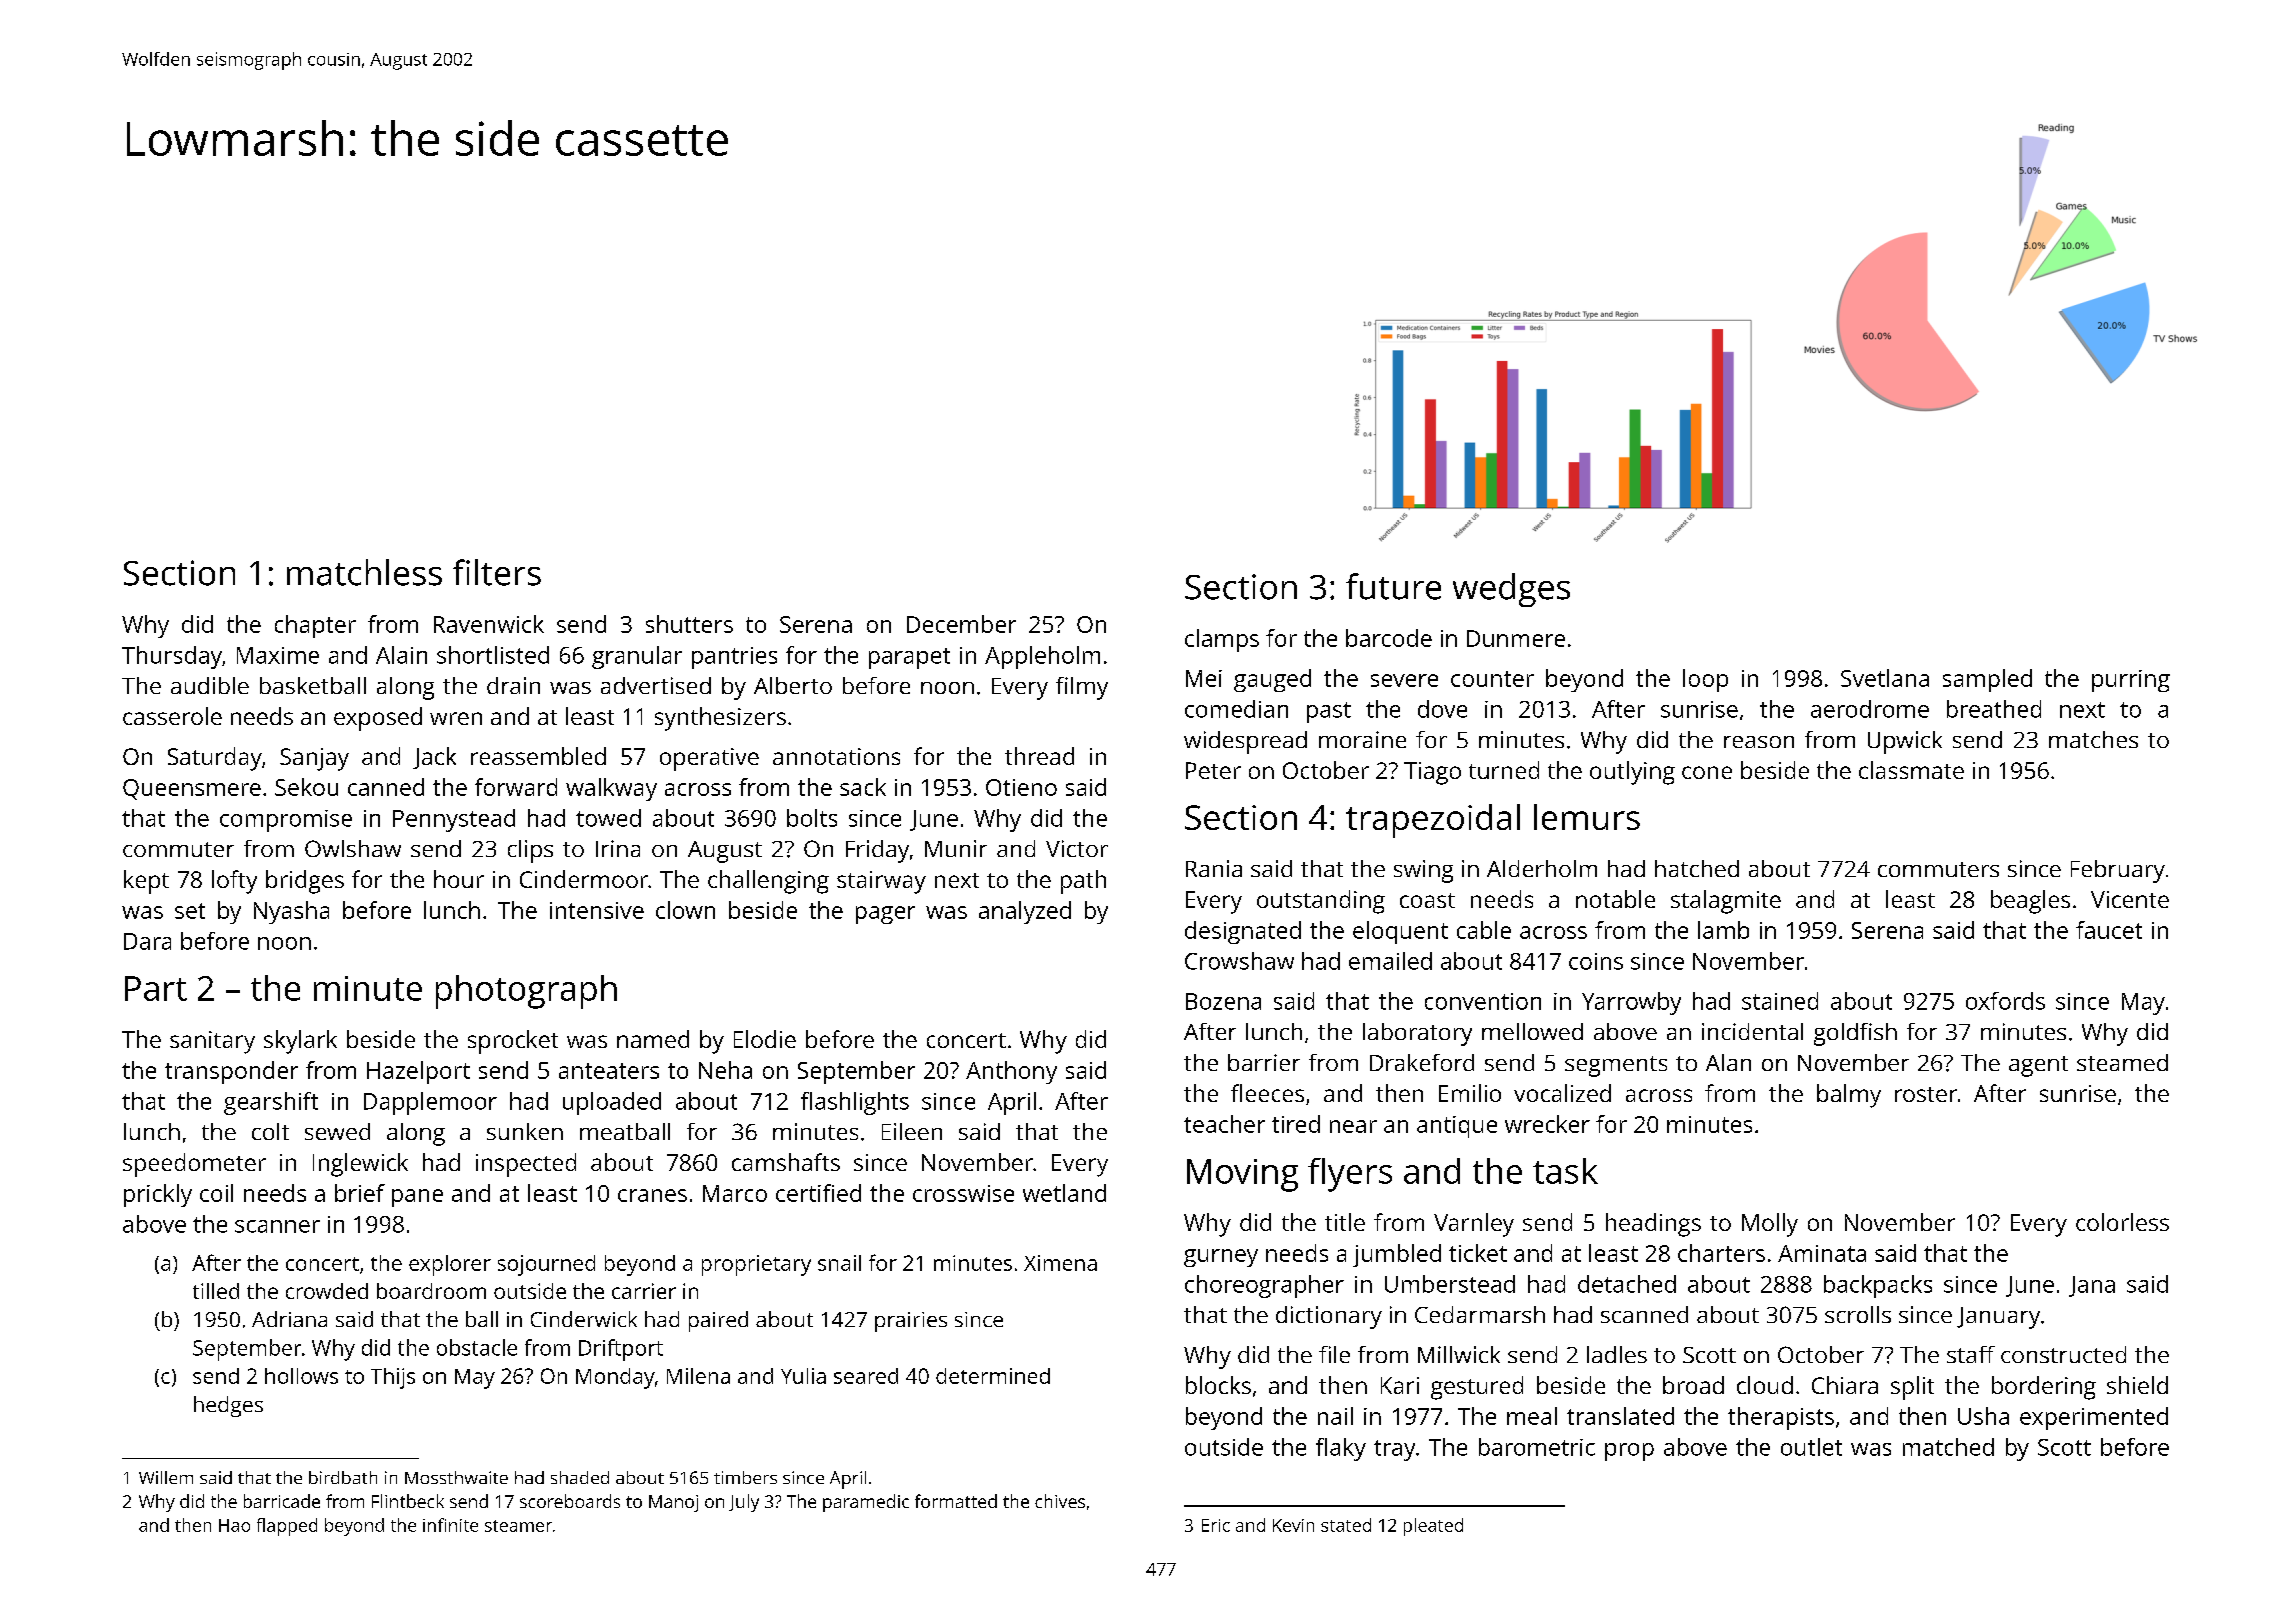 The height and width of the screenshot is (1620, 2292). Describe the element at coordinates (1459, 1354) in the screenshot. I see `Millwick` at that location.
